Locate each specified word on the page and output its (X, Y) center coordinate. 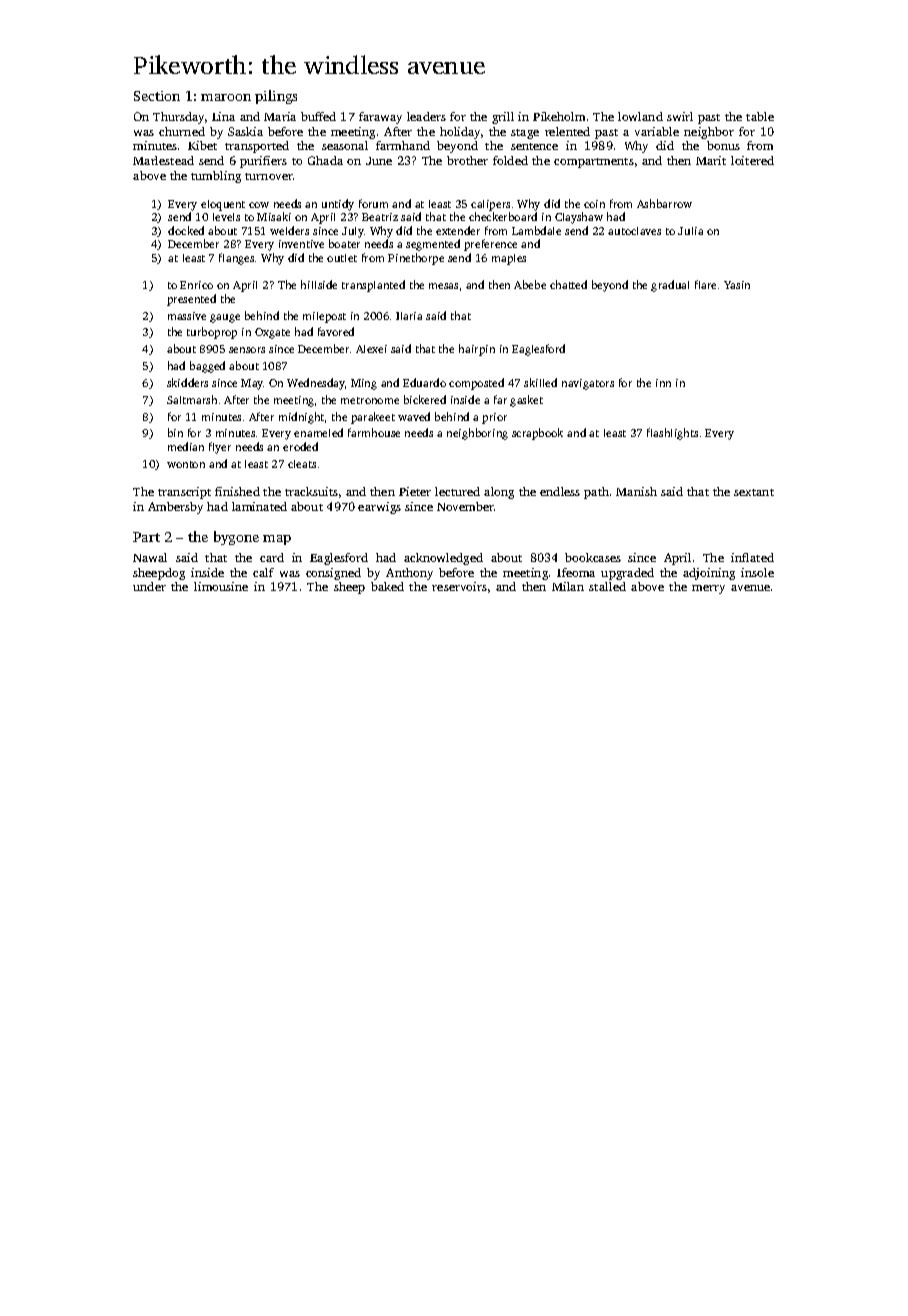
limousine (221, 586)
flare (705, 284)
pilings (276, 97)
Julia (690, 231)
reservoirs (459, 586)
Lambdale (536, 230)
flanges (236, 259)
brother (467, 160)
